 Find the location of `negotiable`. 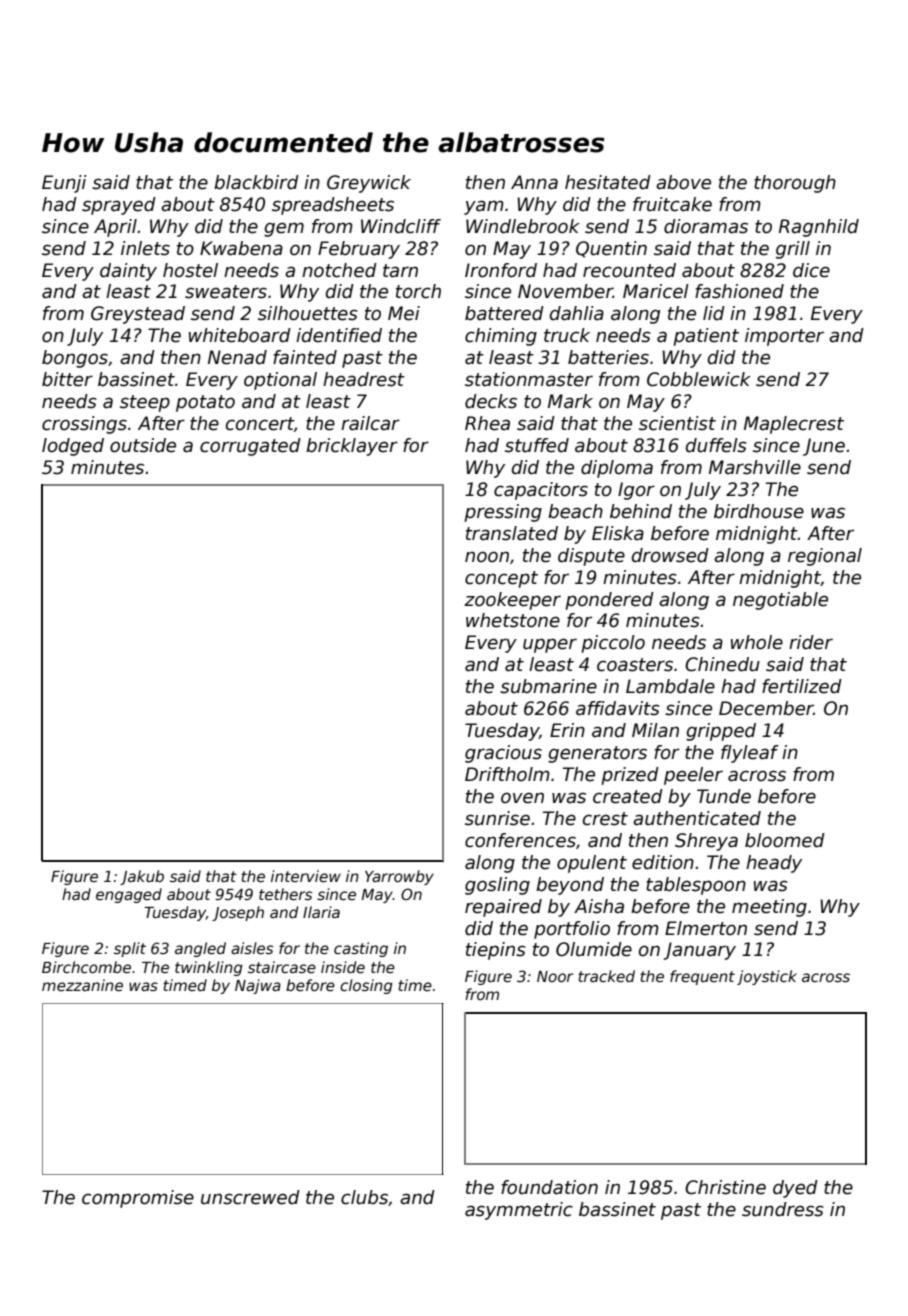

negotiable is located at coordinates (780, 601).
